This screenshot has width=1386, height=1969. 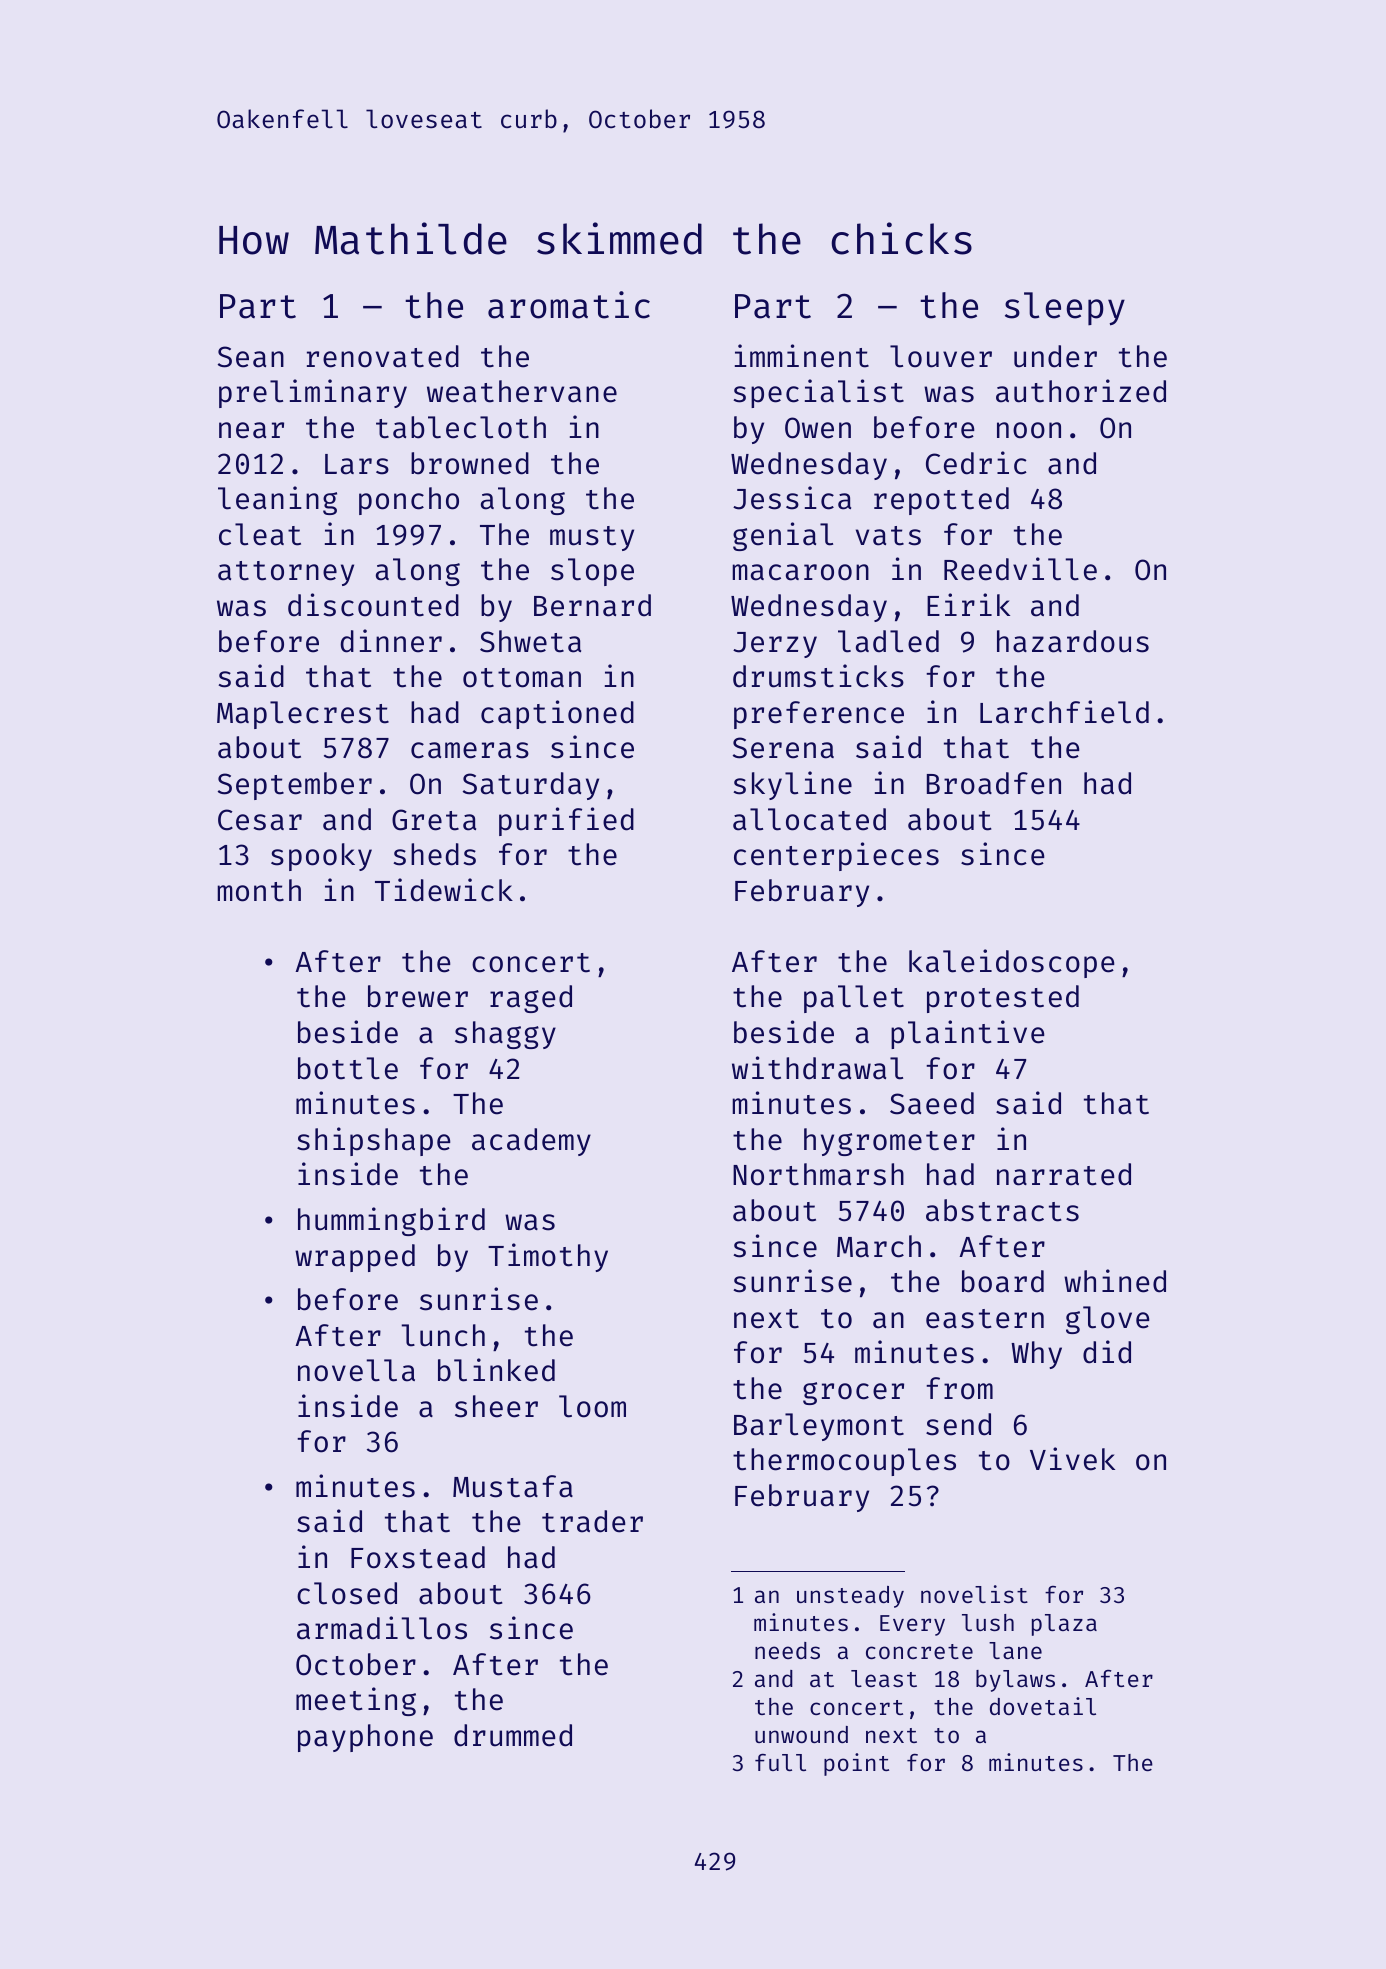 What do you see at coordinates (313, 393) in the screenshot?
I see `preliminary` at bounding box center [313, 393].
